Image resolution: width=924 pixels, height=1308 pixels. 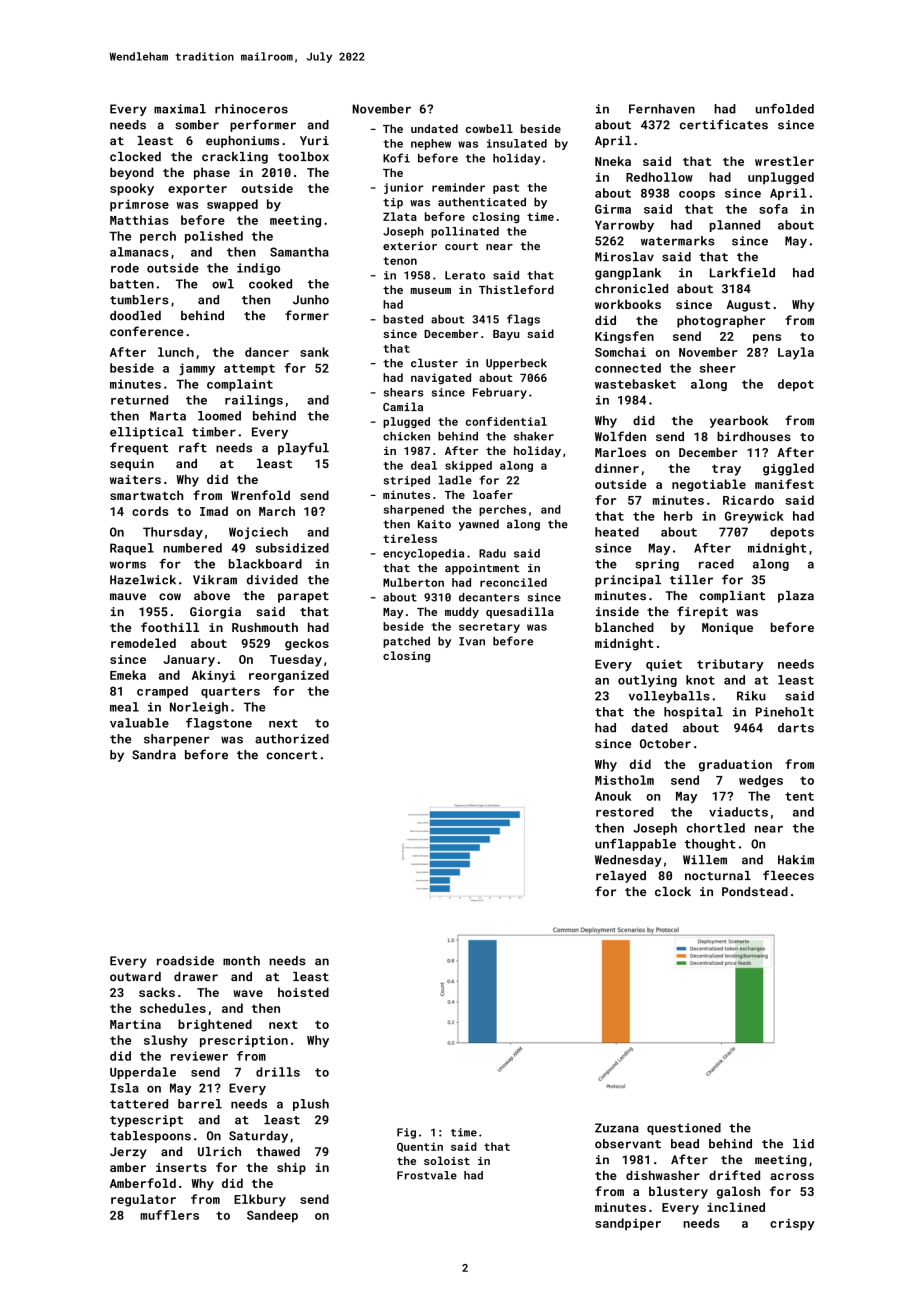 I want to click on relayed, so click(x=621, y=877).
